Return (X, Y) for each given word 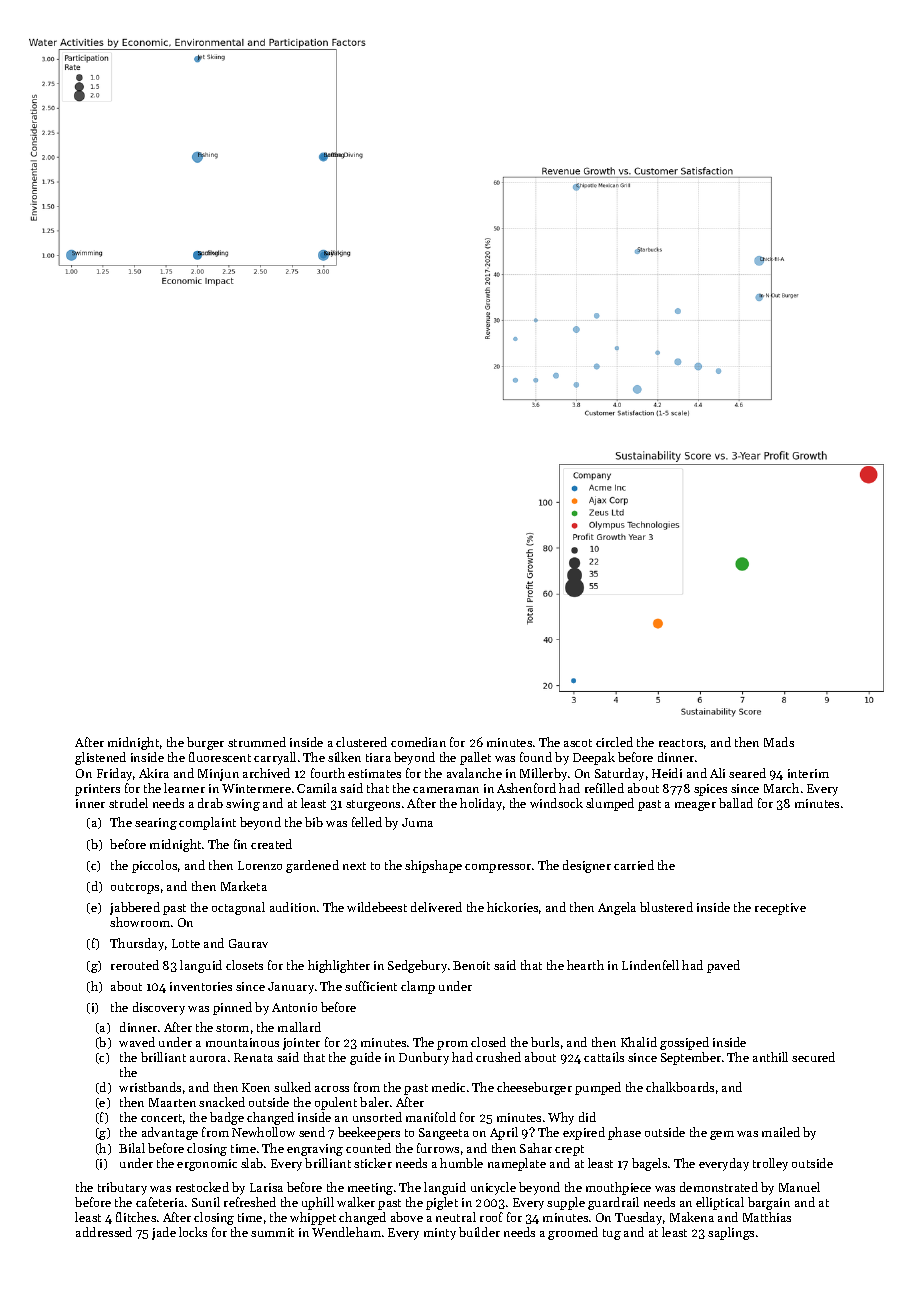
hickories (512, 907)
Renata (253, 1057)
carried (634, 865)
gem (722, 1135)
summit (272, 1232)
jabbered (135, 908)
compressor (498, 868)
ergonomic (207, 1165)
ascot (578, 743)
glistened (100, 758)
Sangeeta (444, 1134)
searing (156, 824)
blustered (666, 907)
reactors (681, 743)
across (332, 1089)
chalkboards (680, 1087)
